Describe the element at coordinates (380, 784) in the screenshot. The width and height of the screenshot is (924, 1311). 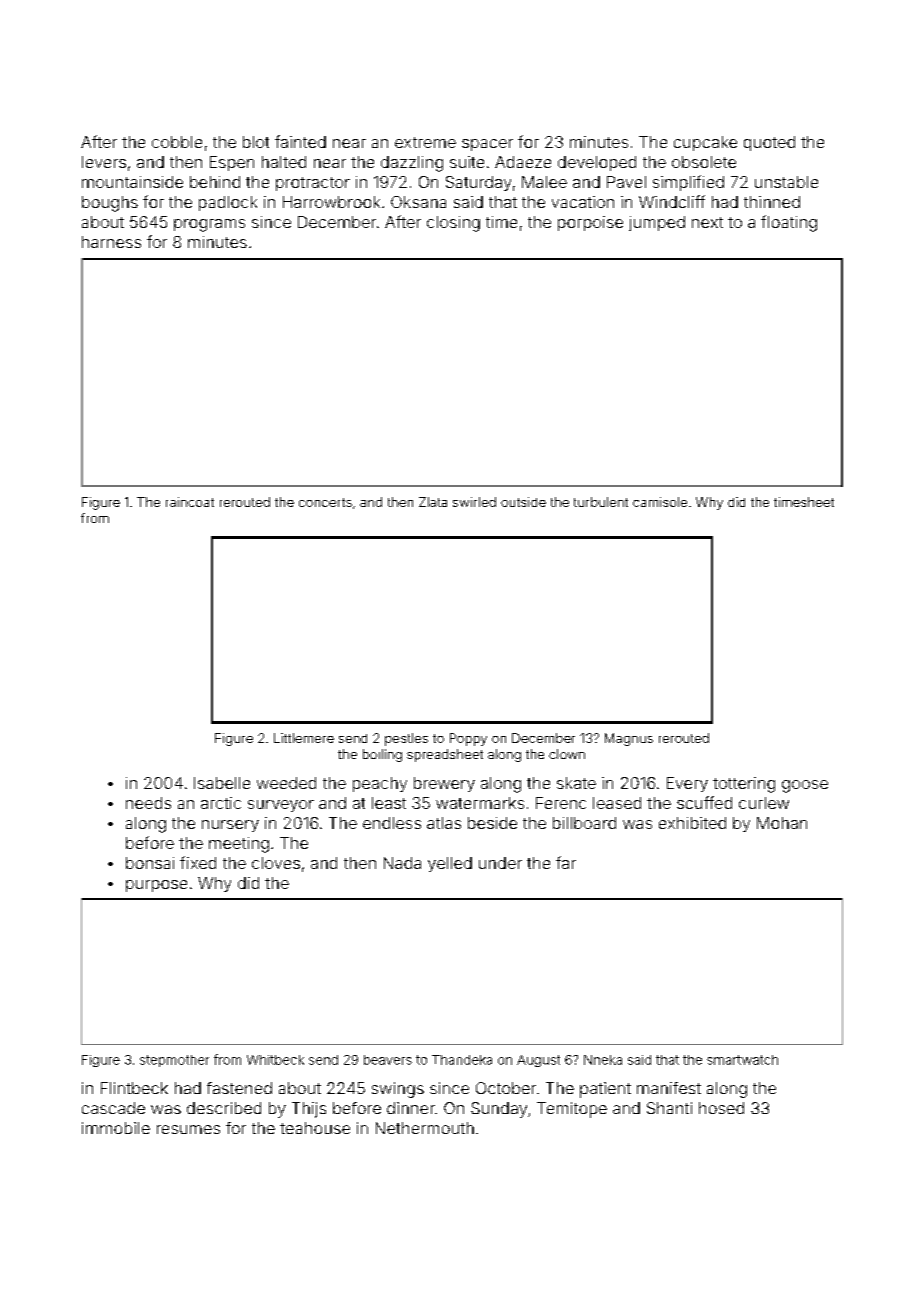
I see `peachy` at that location.
